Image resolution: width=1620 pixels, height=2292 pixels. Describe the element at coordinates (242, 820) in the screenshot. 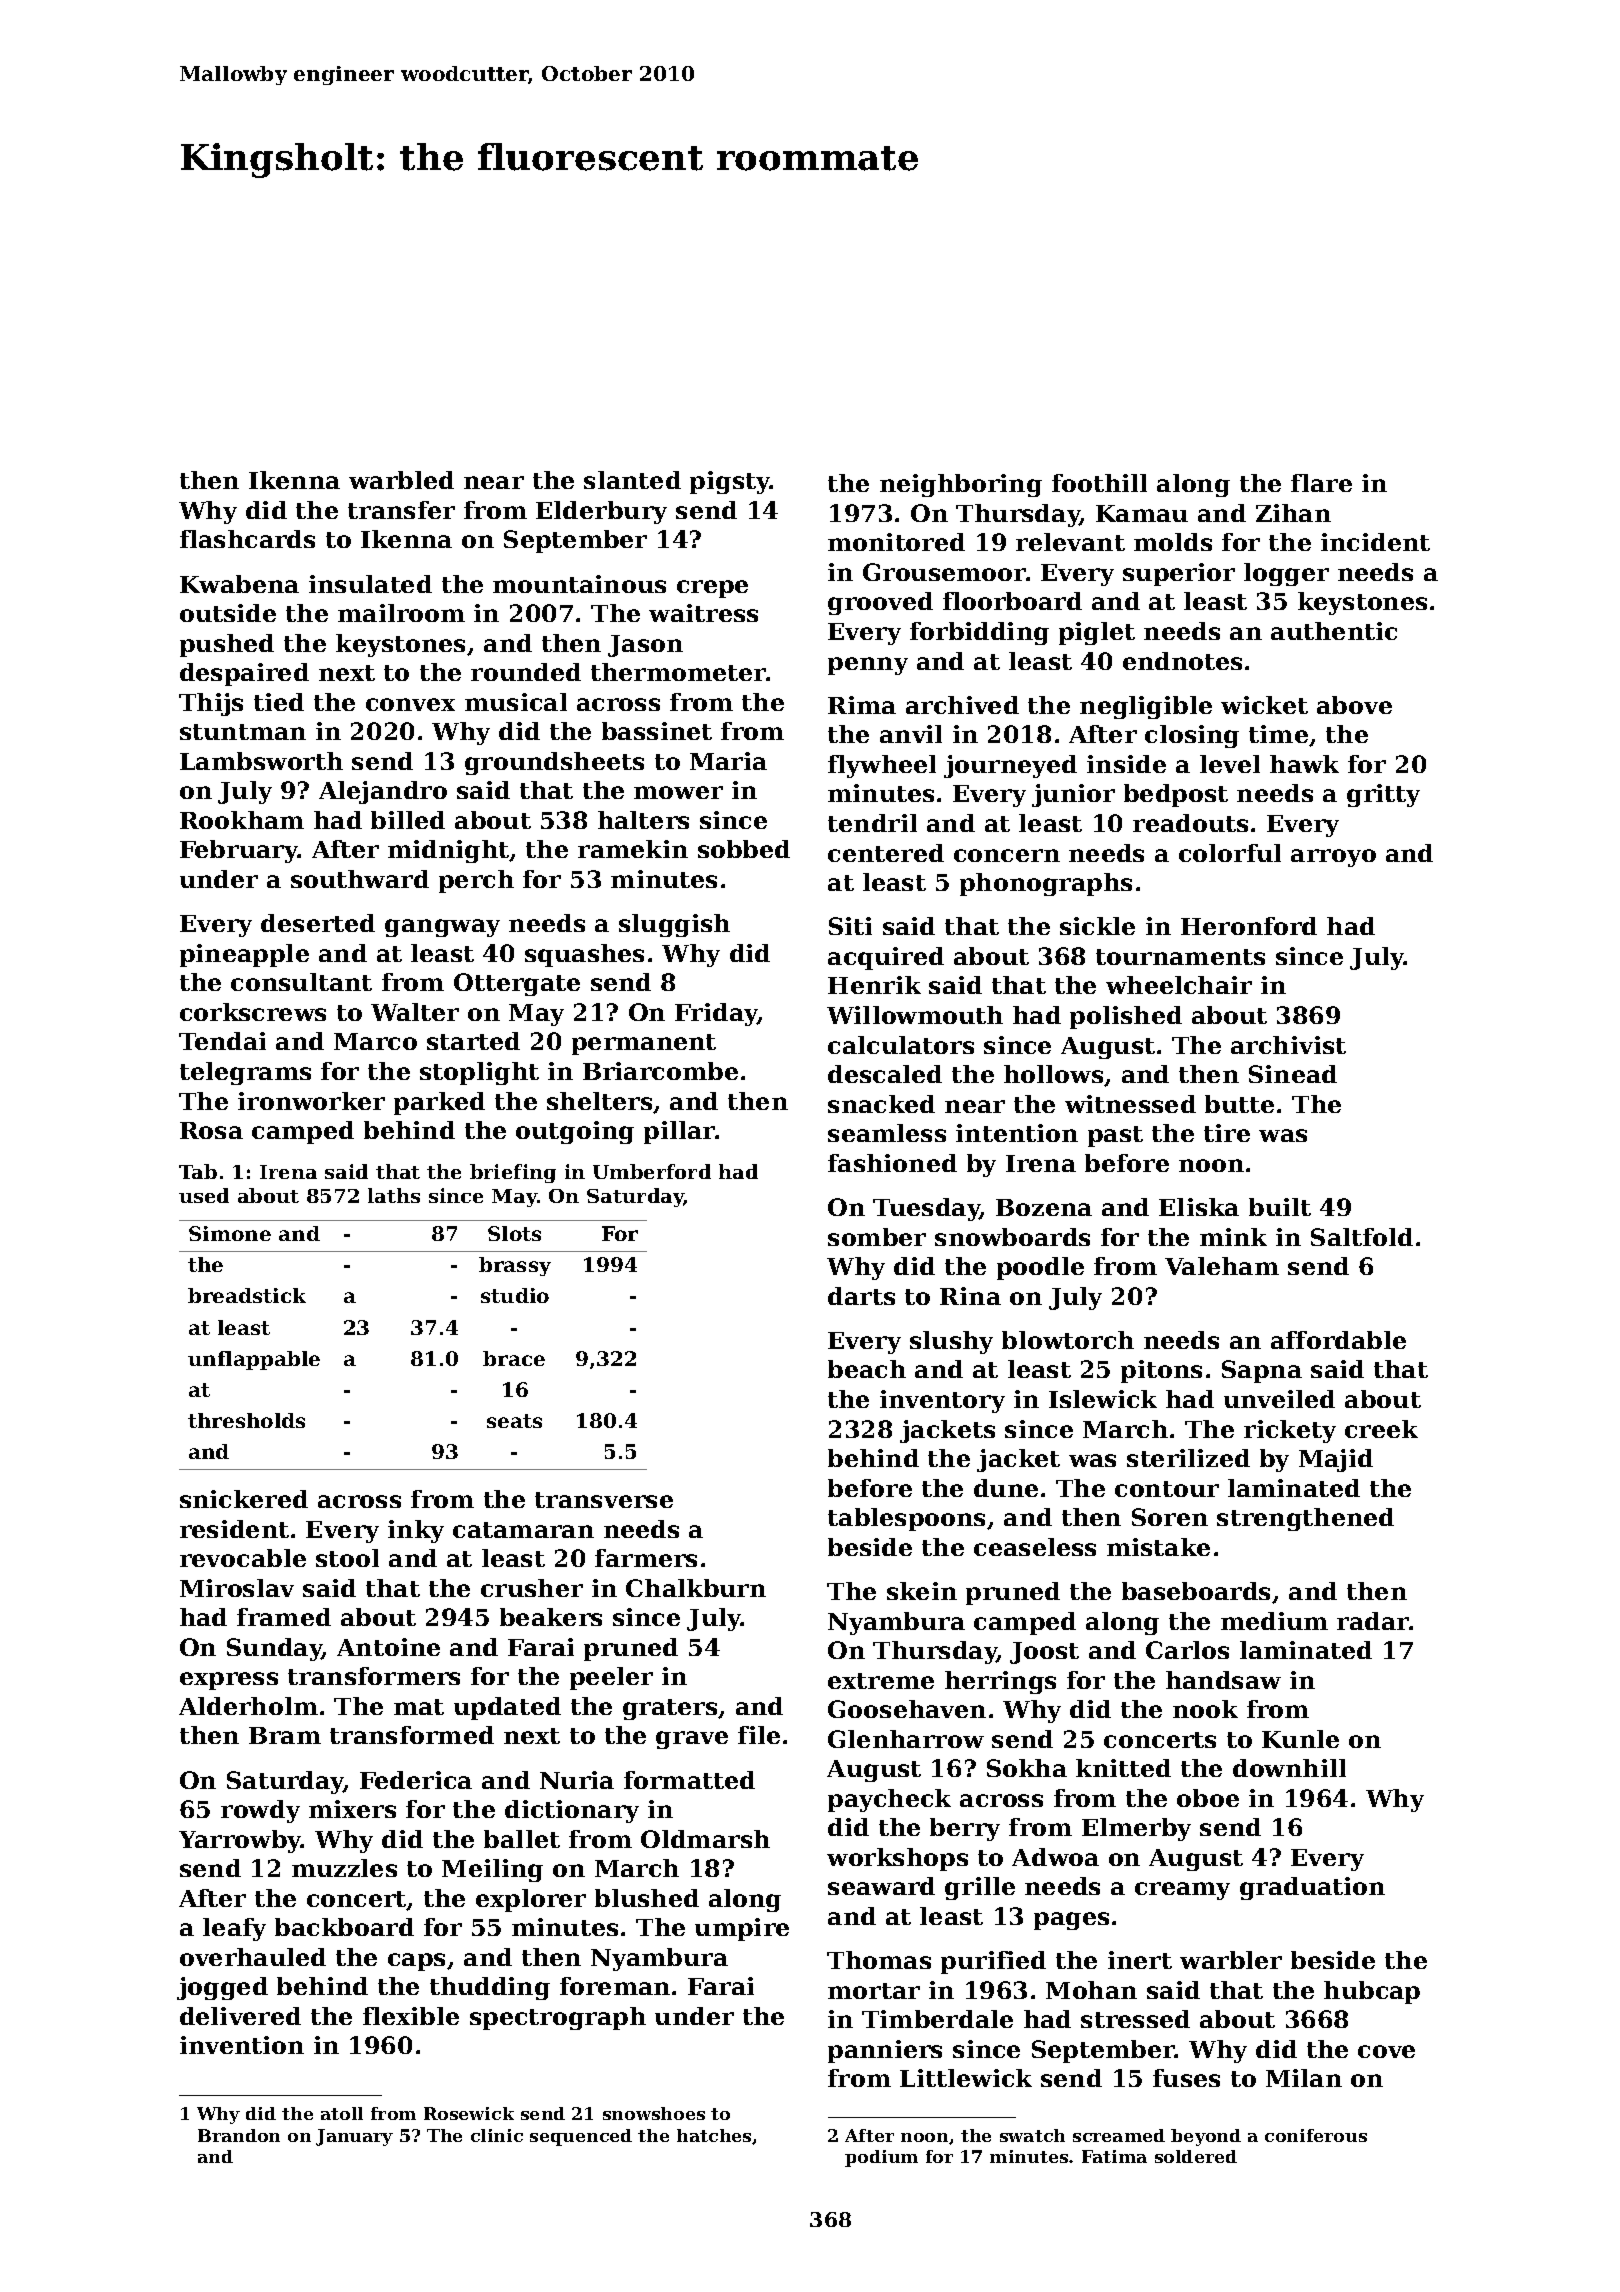

I see `Rookham` at that location.
